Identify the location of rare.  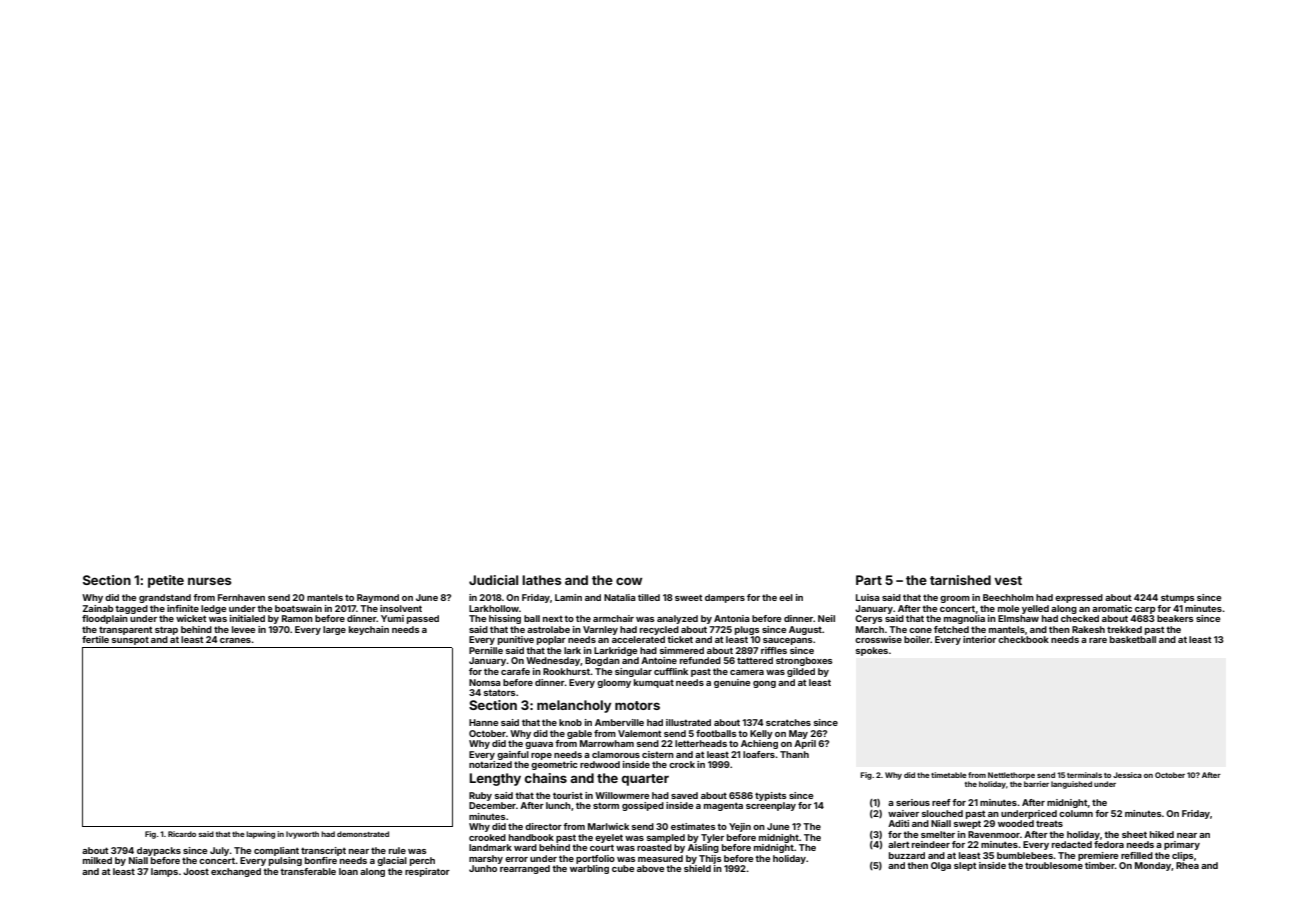
(1098, 640).
